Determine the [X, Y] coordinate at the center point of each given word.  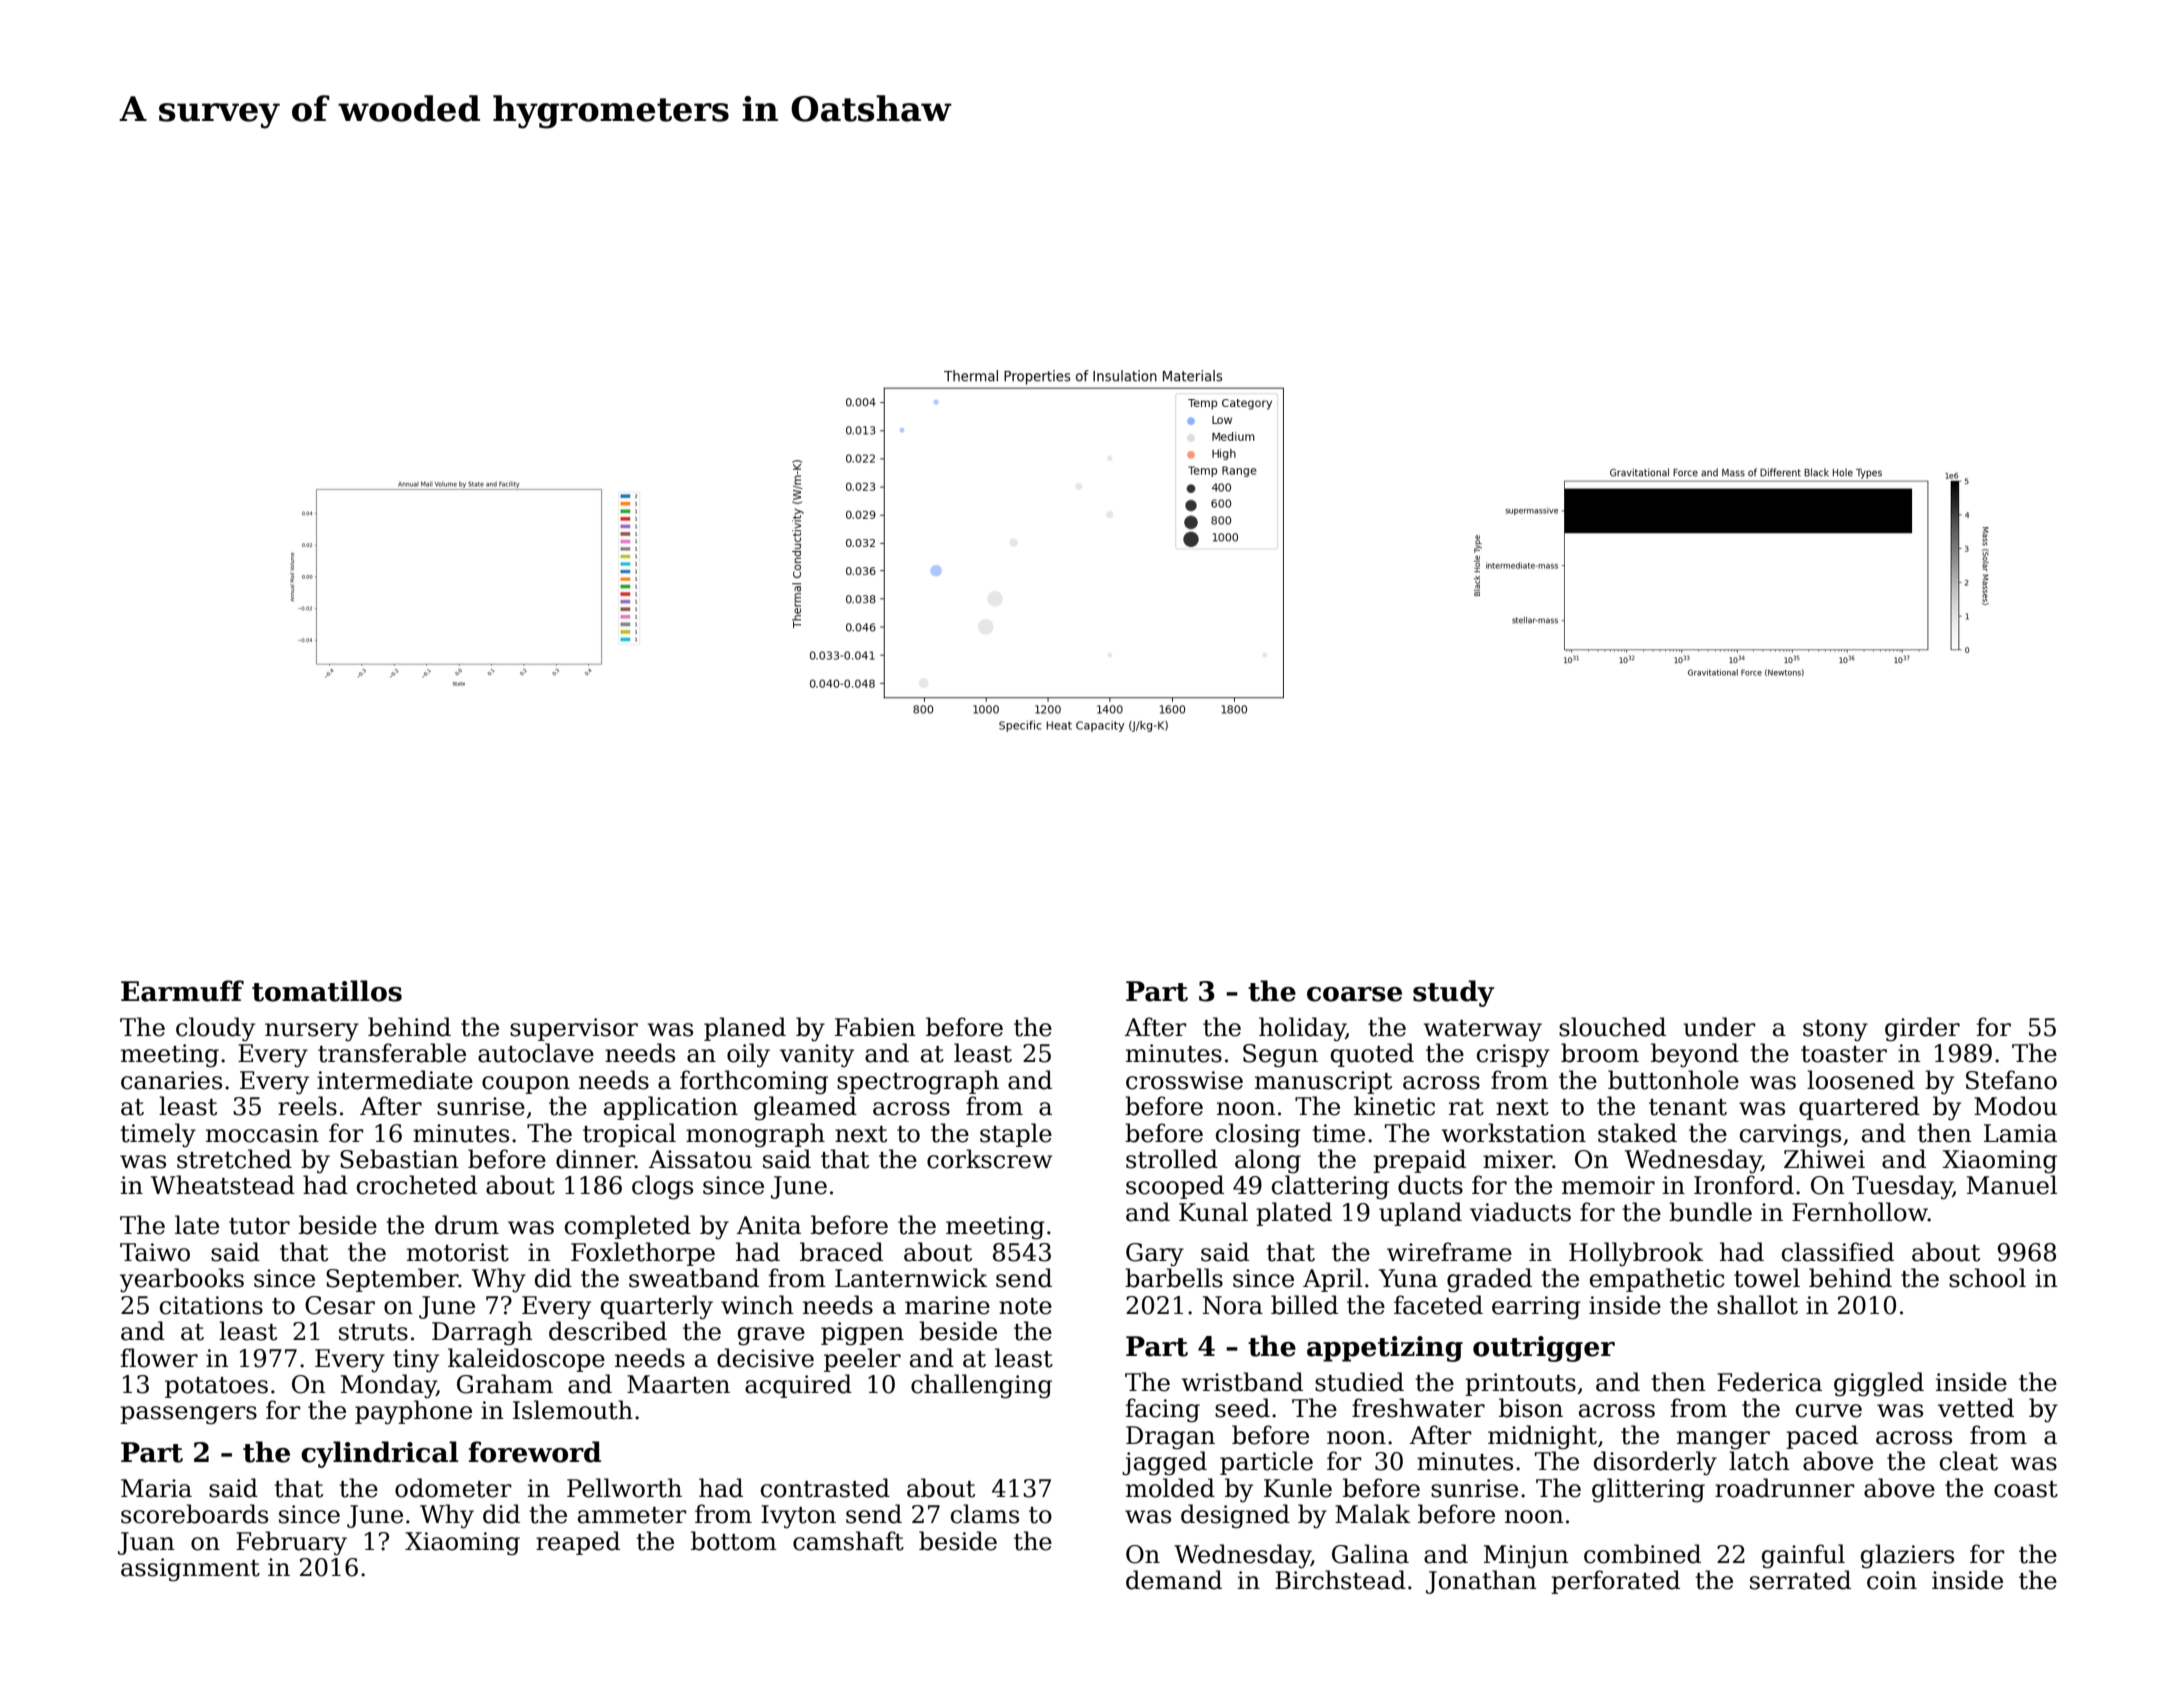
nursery [312, 1032]
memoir [1608, 1185]
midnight [1542, 1437]
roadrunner [1785, 1488]
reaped [578, 1543]
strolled [1172, 1159]
